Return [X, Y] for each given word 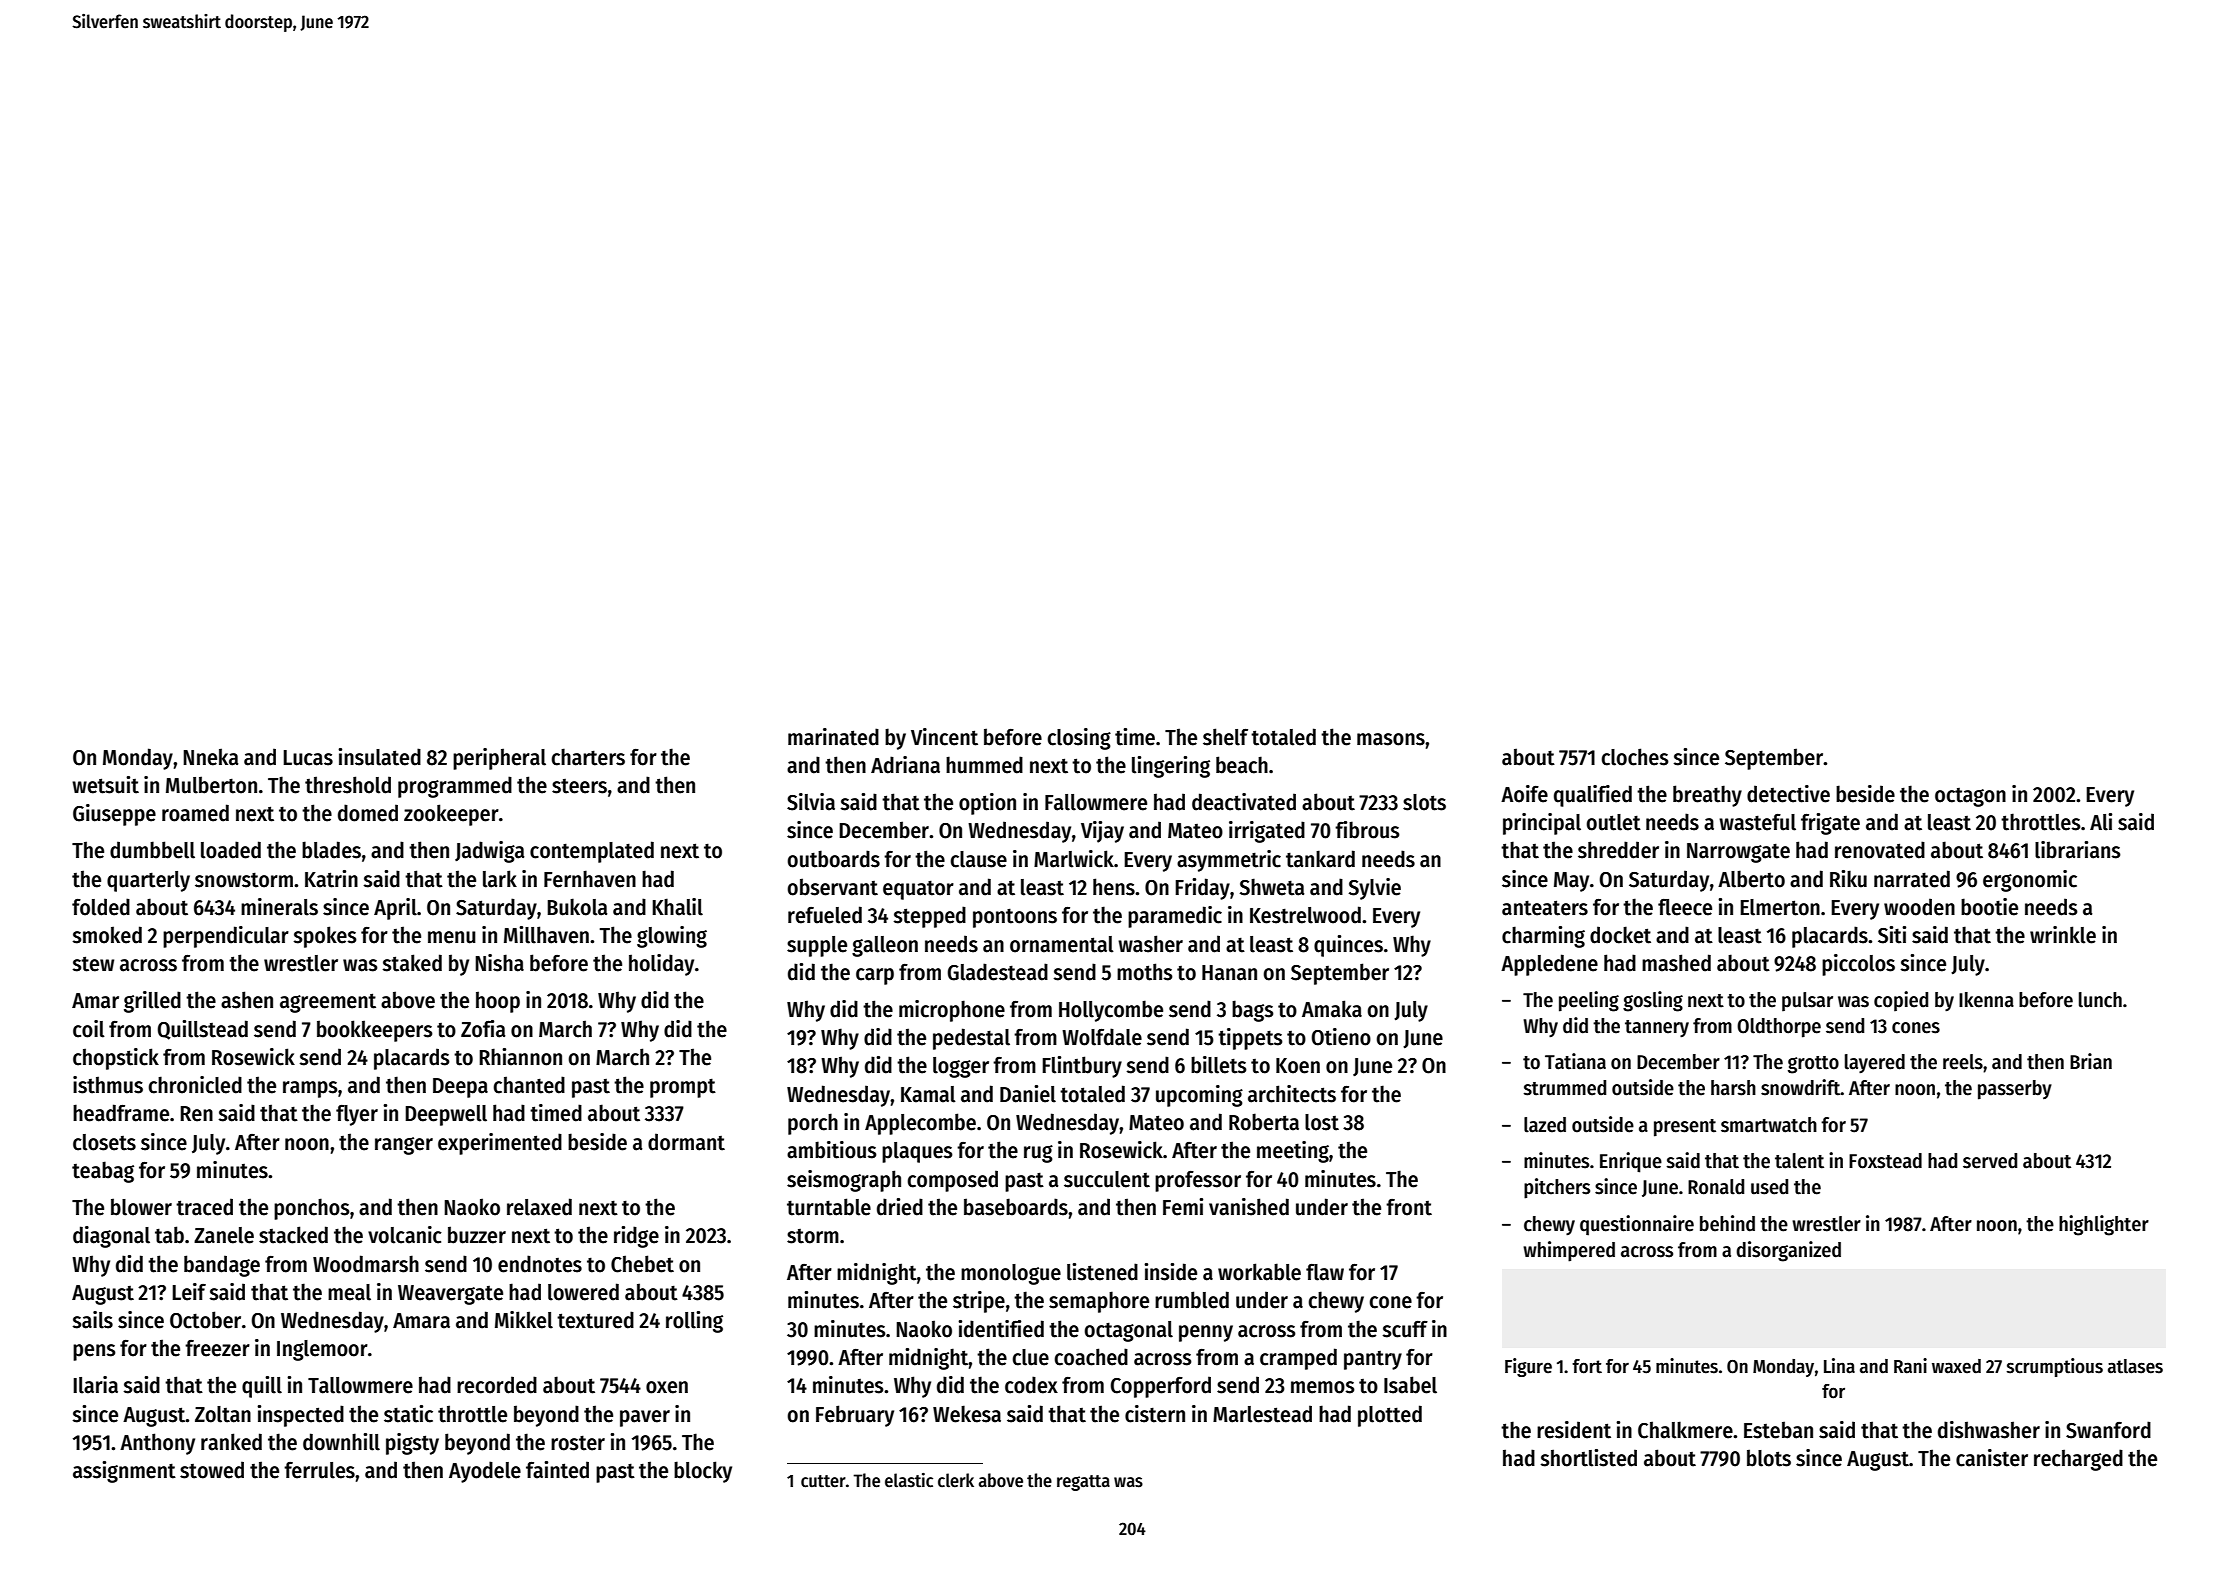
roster [578, 1443]
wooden [1919, 907]
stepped [929, 917]
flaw [1325, 1272]
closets [104, 1142]
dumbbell [152, 850]
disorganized [1788, 1251]
